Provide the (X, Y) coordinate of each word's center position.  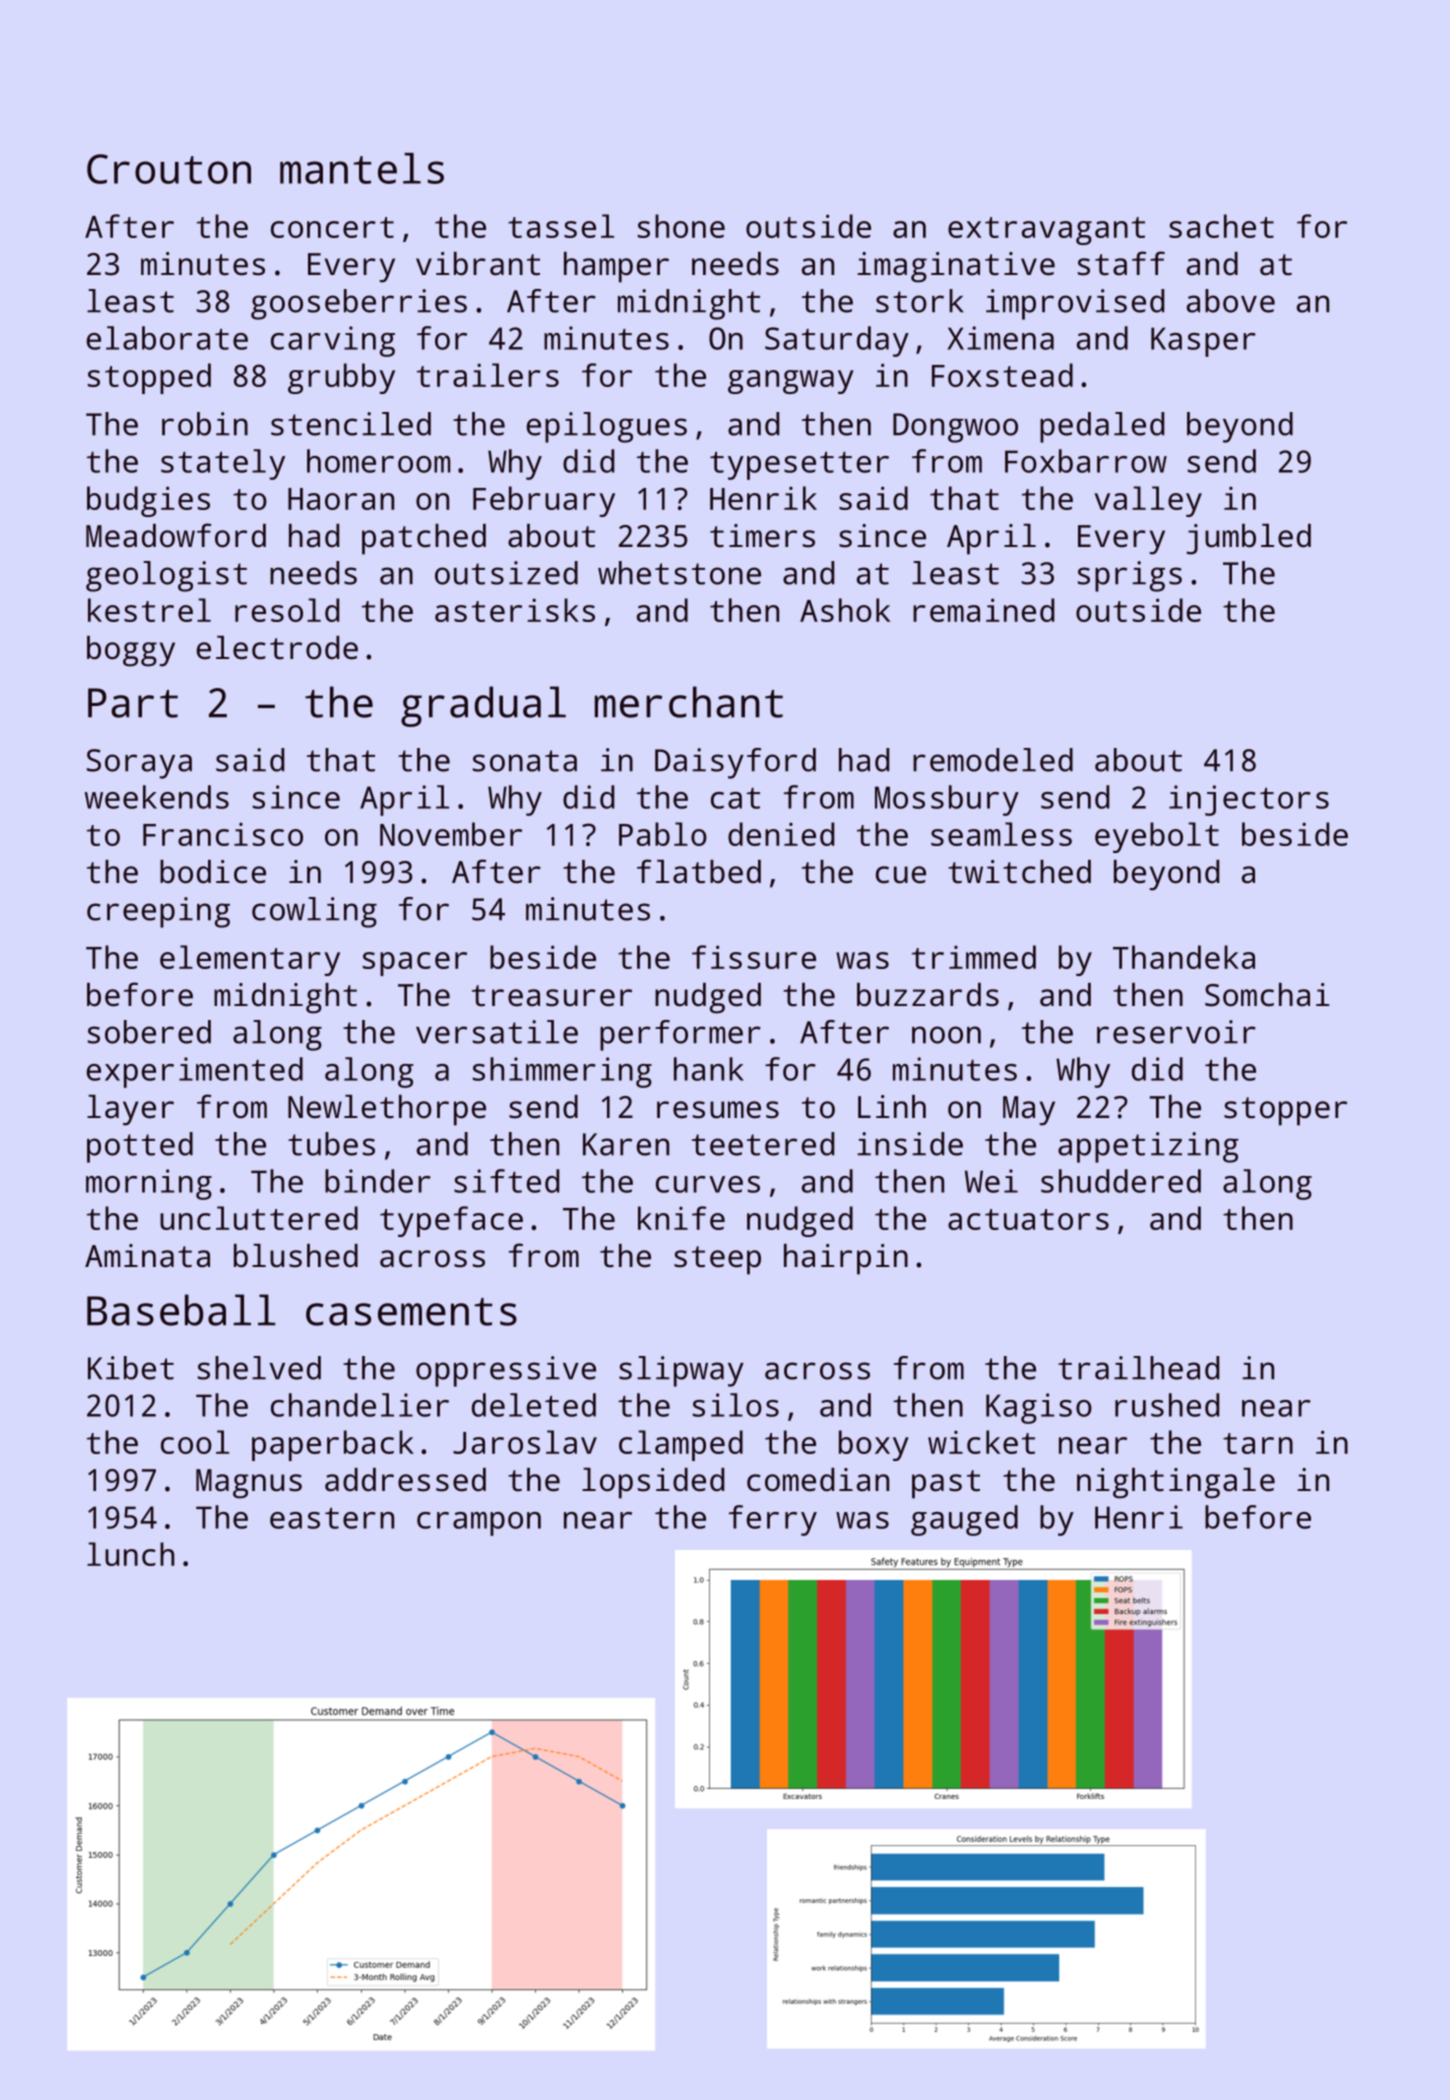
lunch (130, 1554)
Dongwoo (955, 428)
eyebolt (1157, 837)
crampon (479, 1524)
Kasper (1203, 342)
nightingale (1176, 1483)
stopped (149, 378)
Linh (892, 1106)
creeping (158, 912)
